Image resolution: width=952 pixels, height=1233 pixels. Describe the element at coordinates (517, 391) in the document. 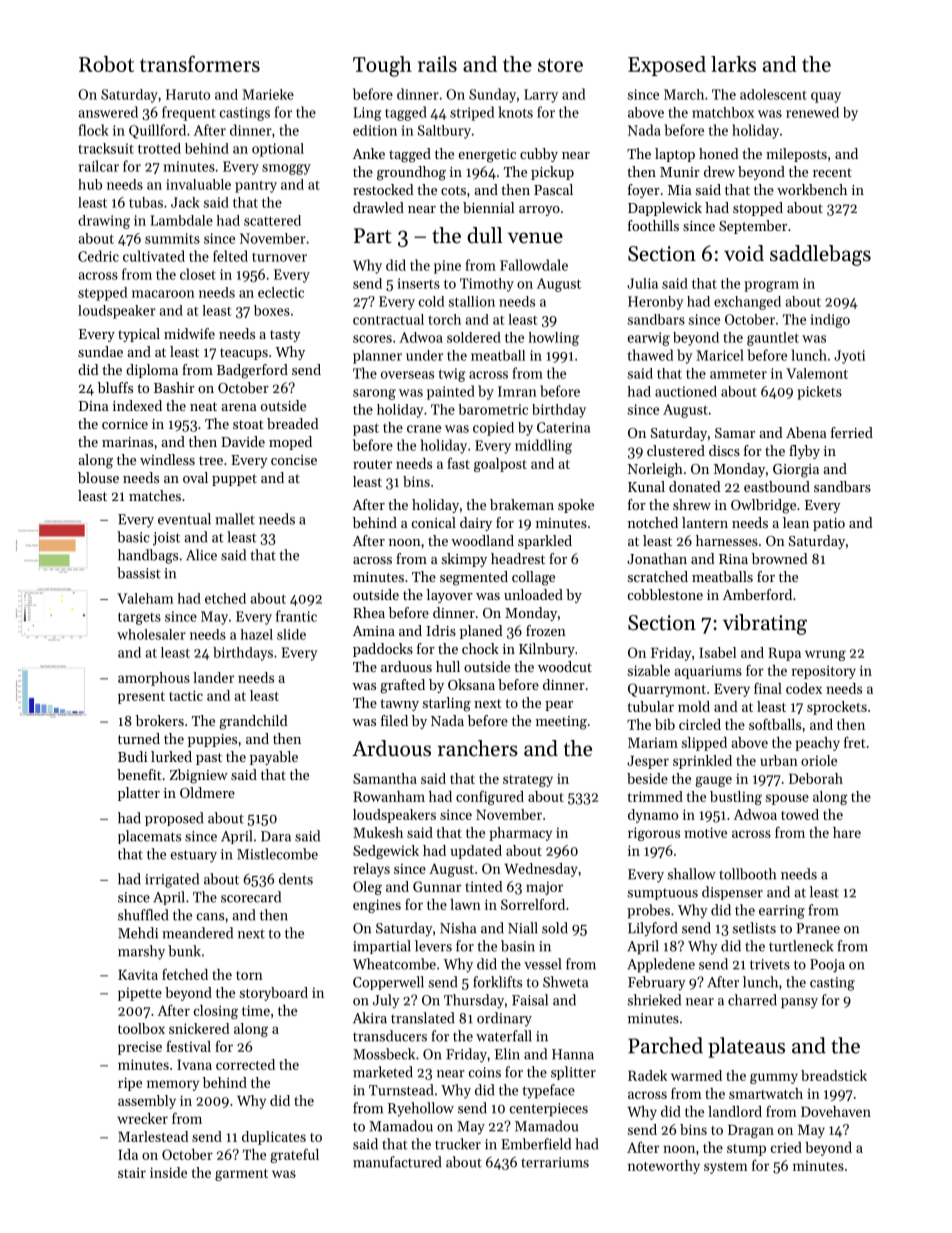

I see `Imran` at that location.
